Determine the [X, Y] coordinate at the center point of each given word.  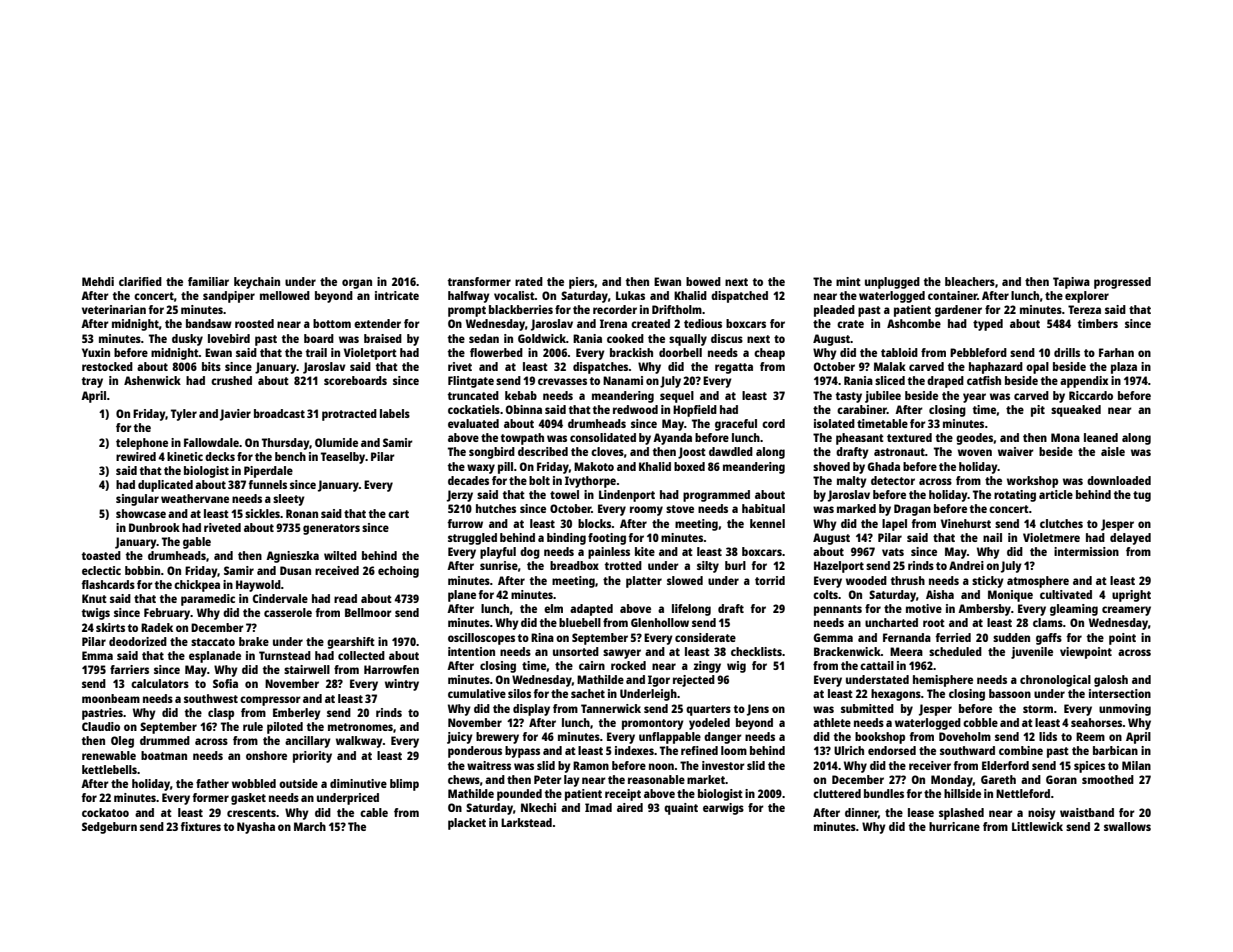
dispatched [739, 297]
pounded [519, 795]
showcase [141, 513]
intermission [1086, 551]
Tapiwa [1071, 283]
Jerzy [460, 496]
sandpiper [229, 297]
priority [312, 757]
